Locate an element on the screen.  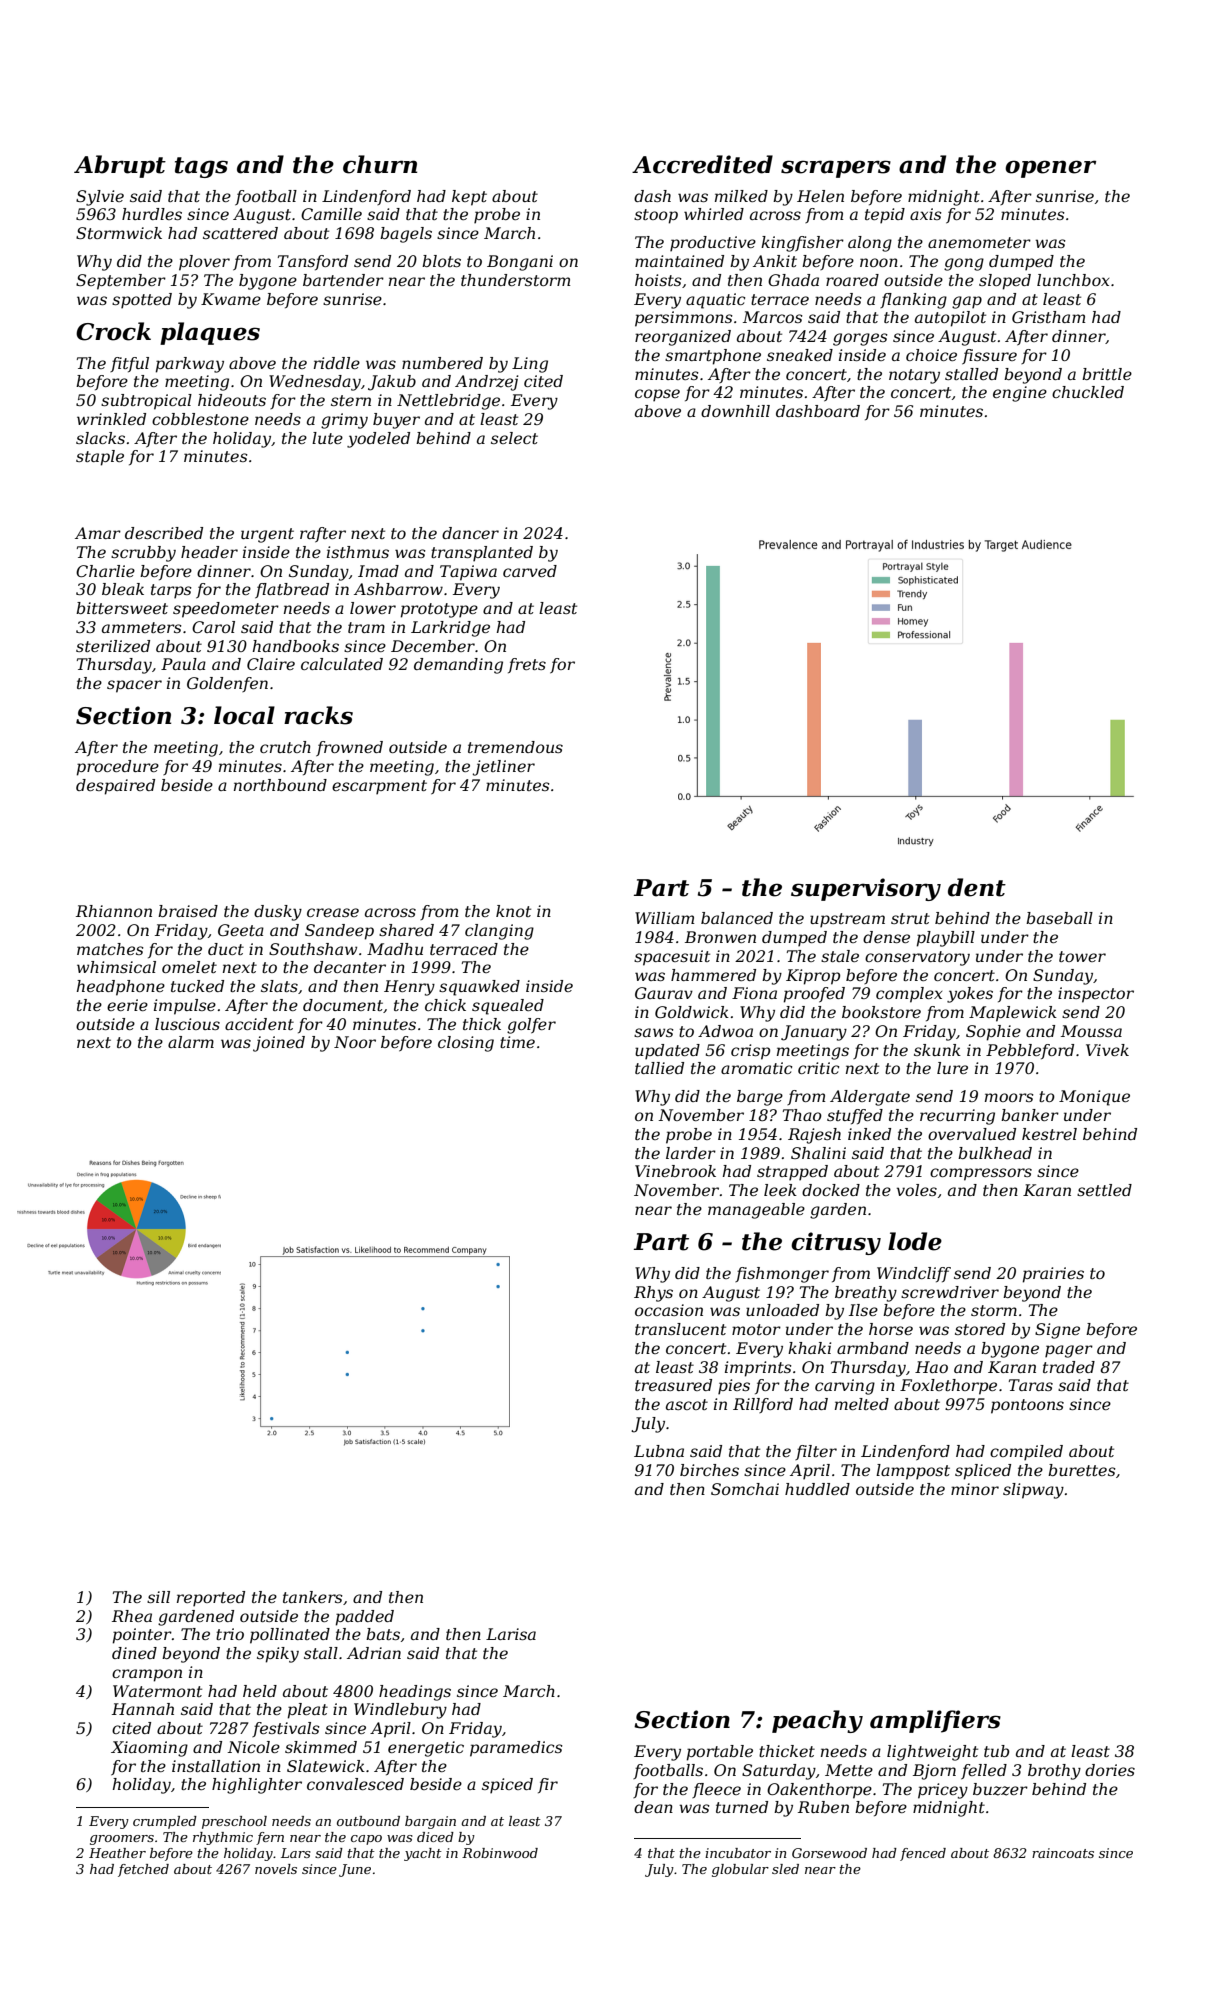
bittersweet is located at coordinates (122, 608).
